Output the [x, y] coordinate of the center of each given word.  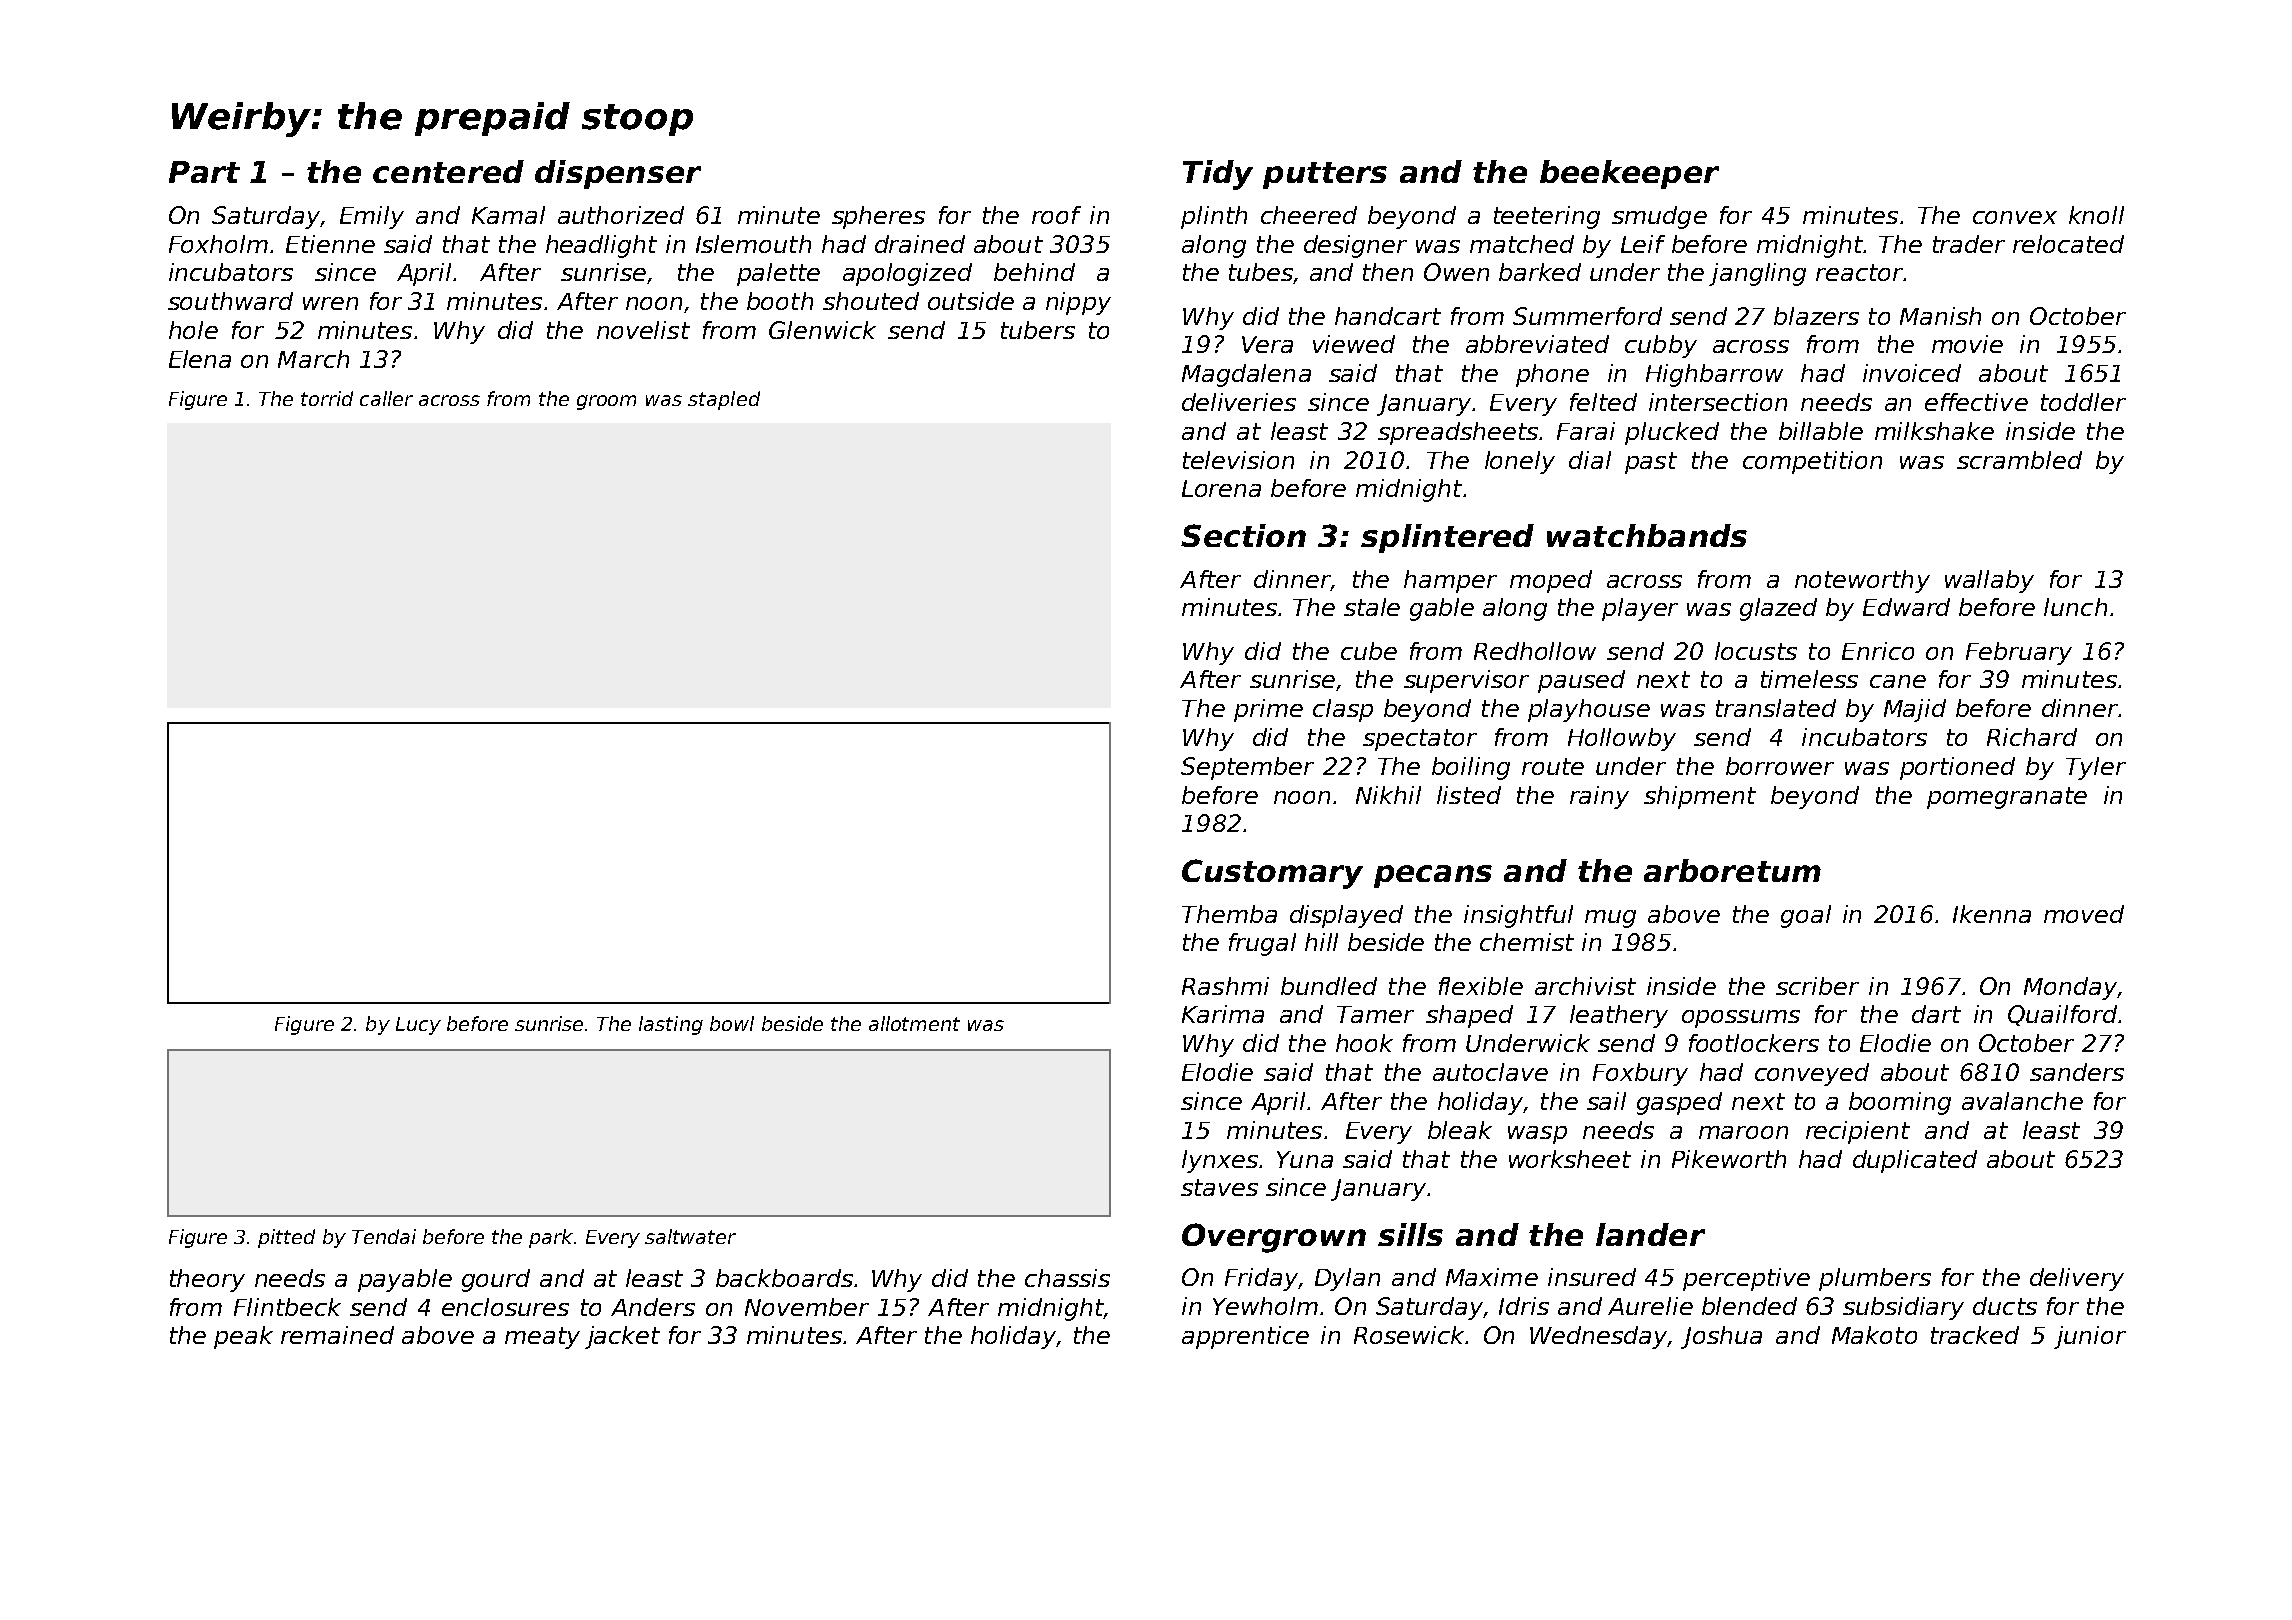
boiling [1471, 768]
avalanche [2022, 1101]
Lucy [418, 1026]
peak [243, 1337]
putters [1325, 175]
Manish [1940, 316]
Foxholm [218, 244]
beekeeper [1629, 174]
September [1247, 768]
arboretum [1732, 870]
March [313, 359]
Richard [2032, 737]
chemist [1527, 942]
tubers [1038, 330]
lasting [671, 1025]
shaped [1469, 1016]
